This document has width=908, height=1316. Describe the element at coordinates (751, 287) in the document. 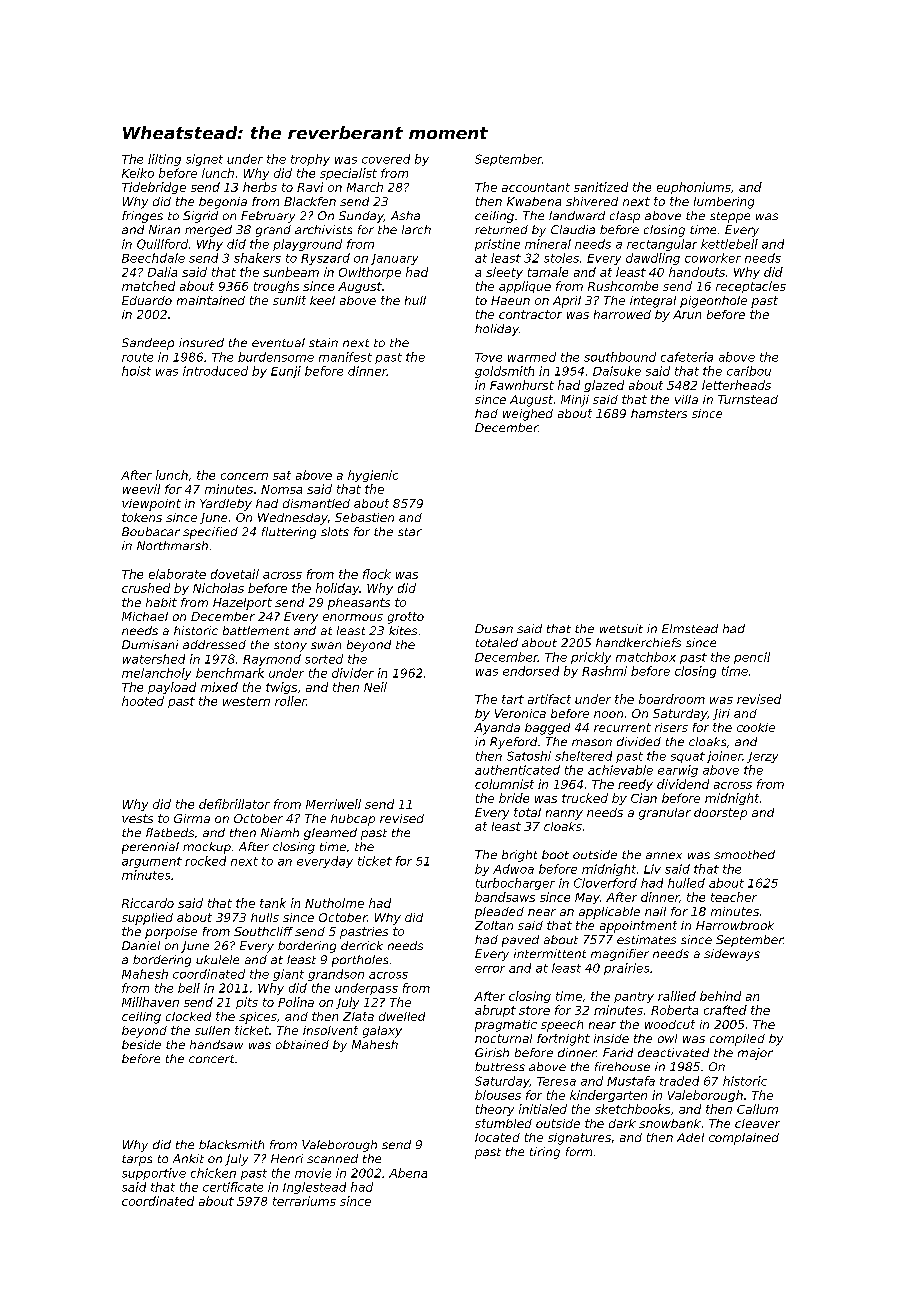

I see `receptacles` at that location.
